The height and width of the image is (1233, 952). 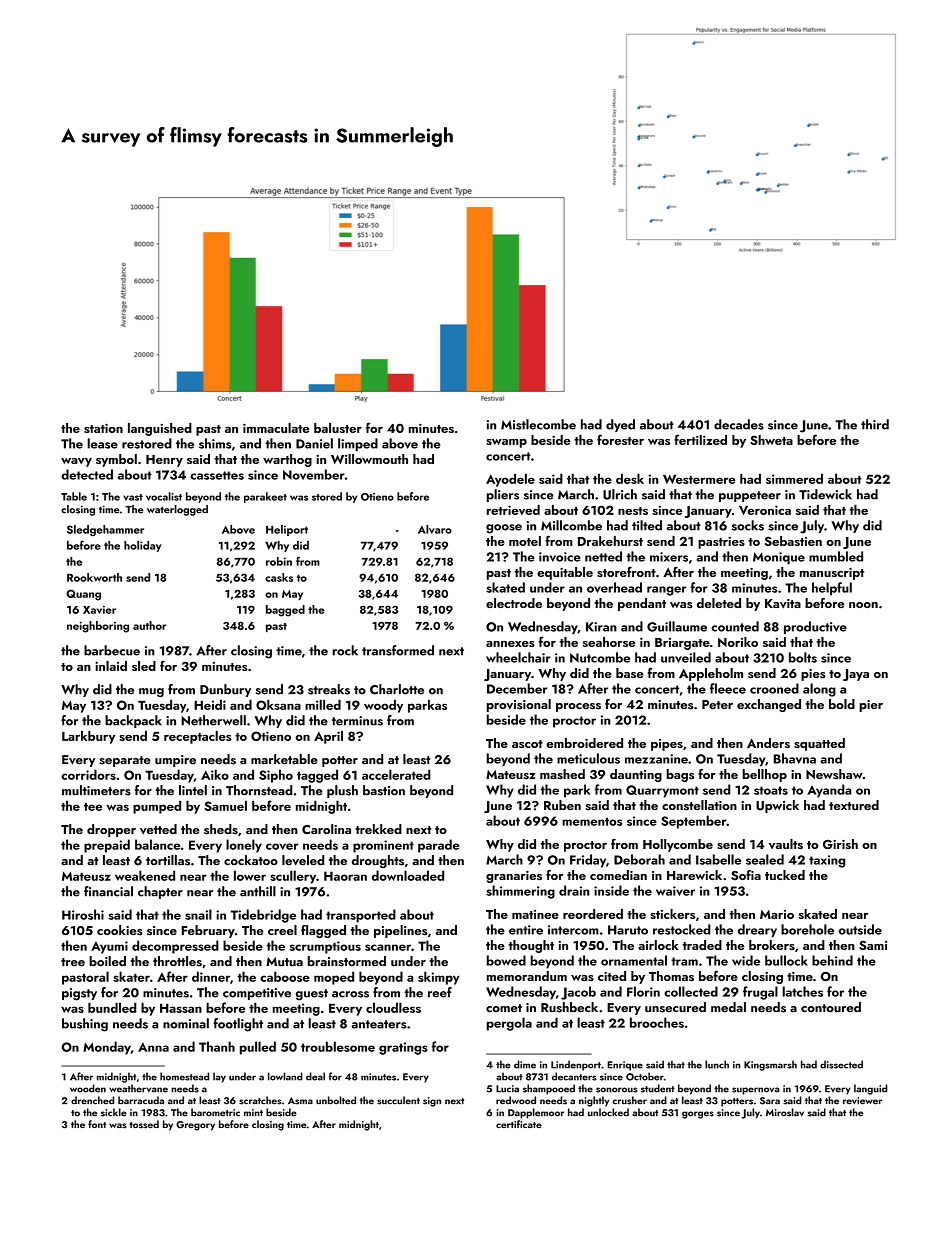 I want to click on parade, so click(x=439, y=846).
